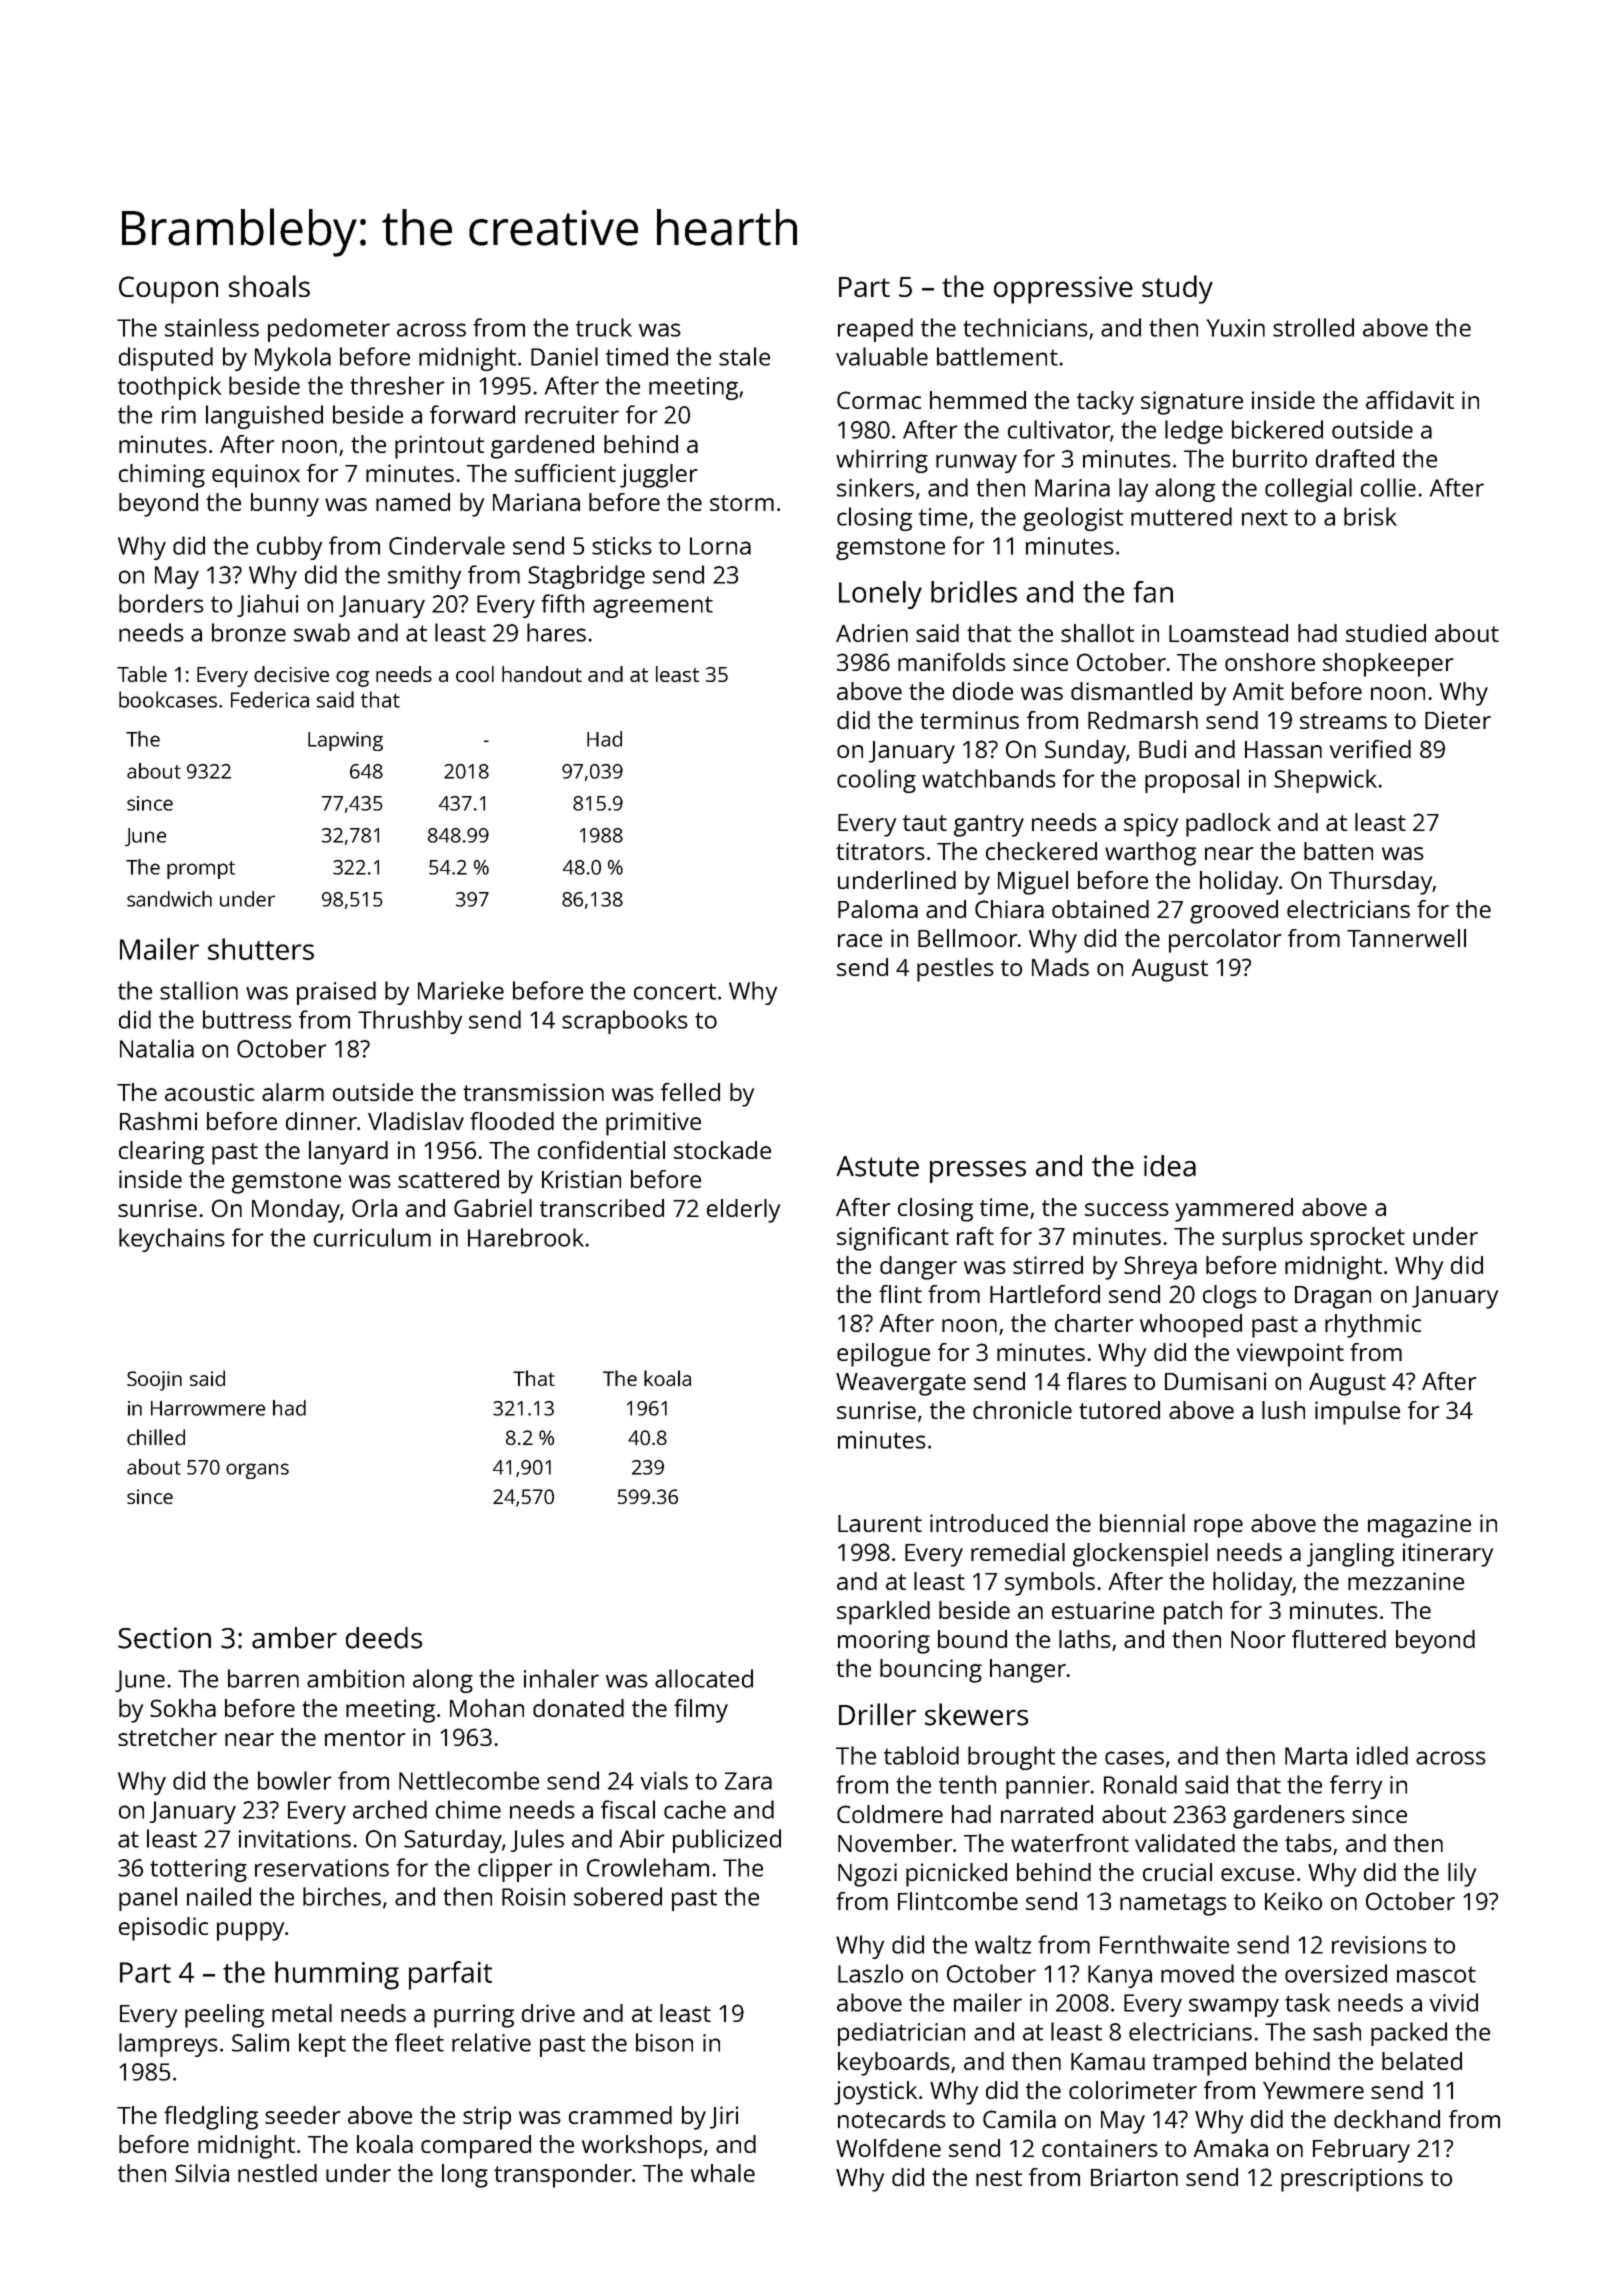 Image resolution: width=1620 pixels, height=2292 pixels. I want to click on brisk, so click(1370, 516).
